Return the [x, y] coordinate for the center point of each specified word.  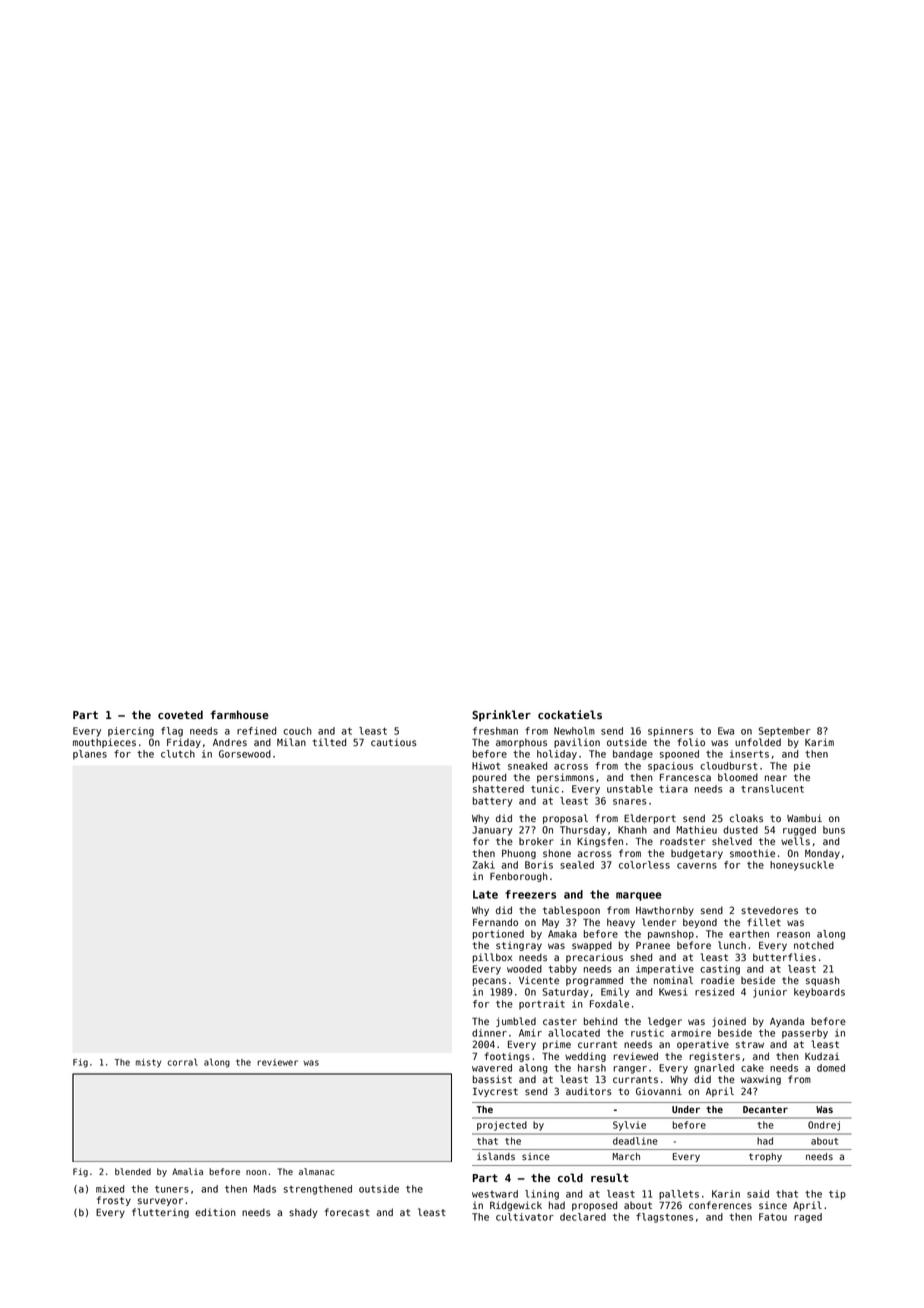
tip [837, 1195]
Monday [822, 854]
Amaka [562, 934]
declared [583, 1217]
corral [182, 1062]
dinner [489, 1033]
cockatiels [570, 714]
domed [831, 1068]
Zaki [484, 865]
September [784, 732]
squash [823, 981]
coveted [180, 714]
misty [148, 1063]
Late [485, 894]
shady [303, 1213]
